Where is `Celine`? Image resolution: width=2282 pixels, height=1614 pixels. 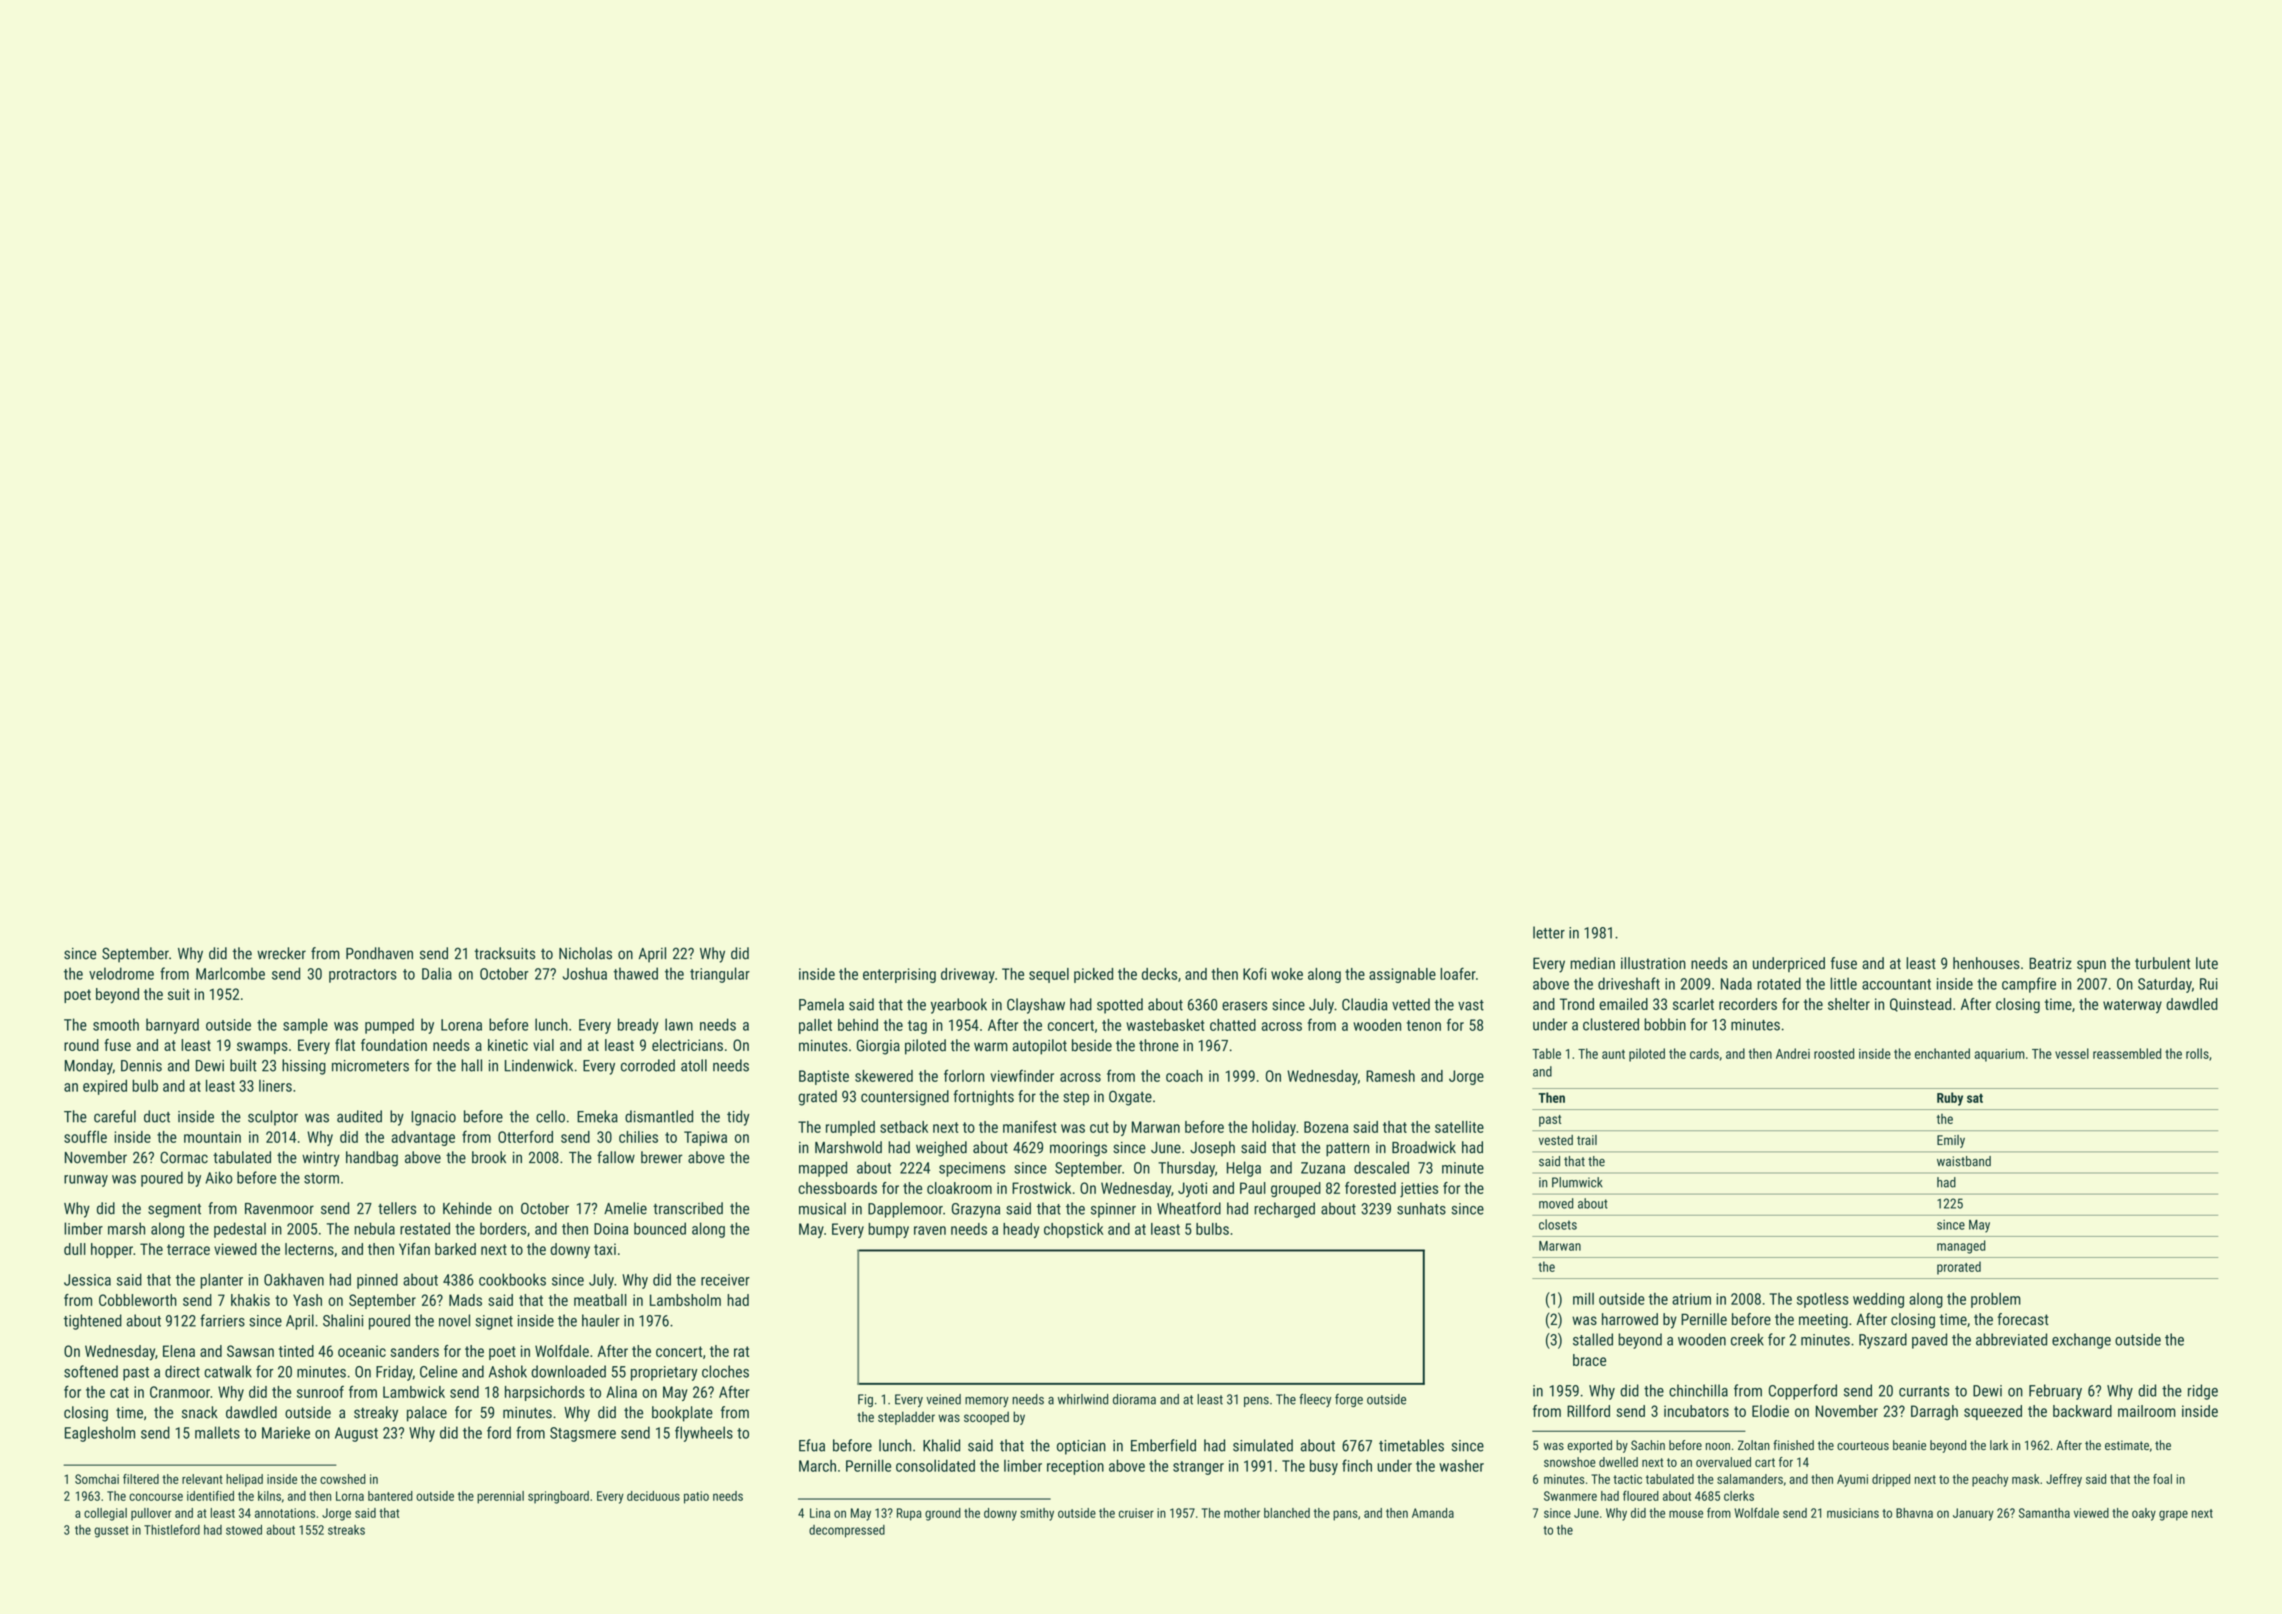
Celine is located at coordinates (438, 1371).
